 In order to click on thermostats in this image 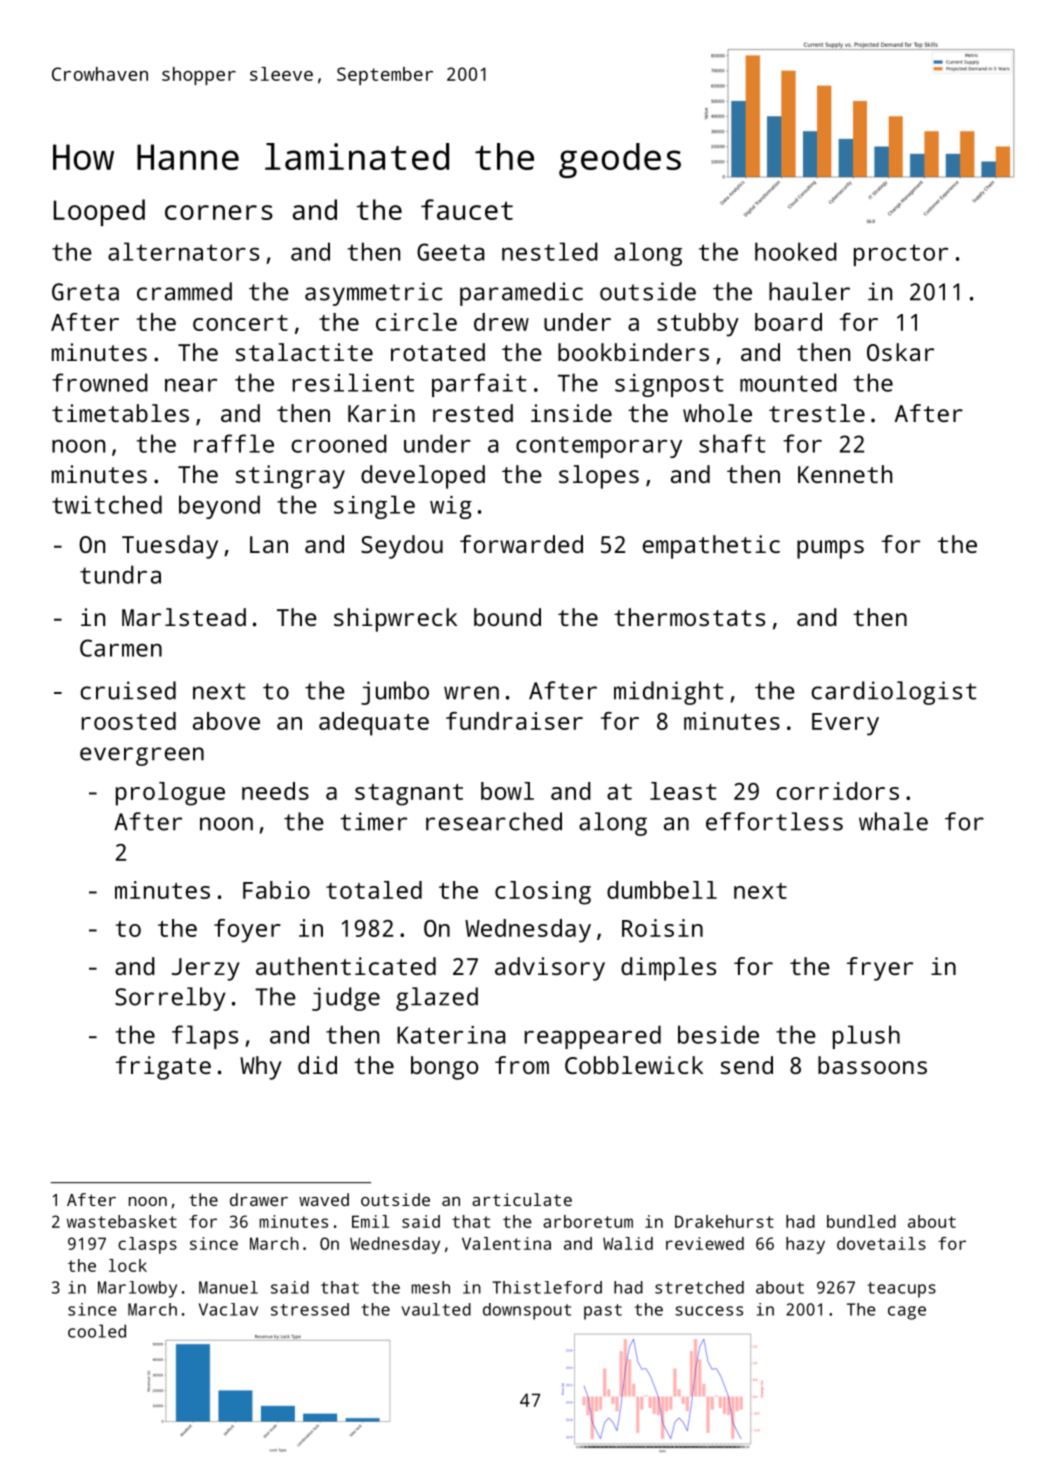, I will do `click(689, 617)`.
